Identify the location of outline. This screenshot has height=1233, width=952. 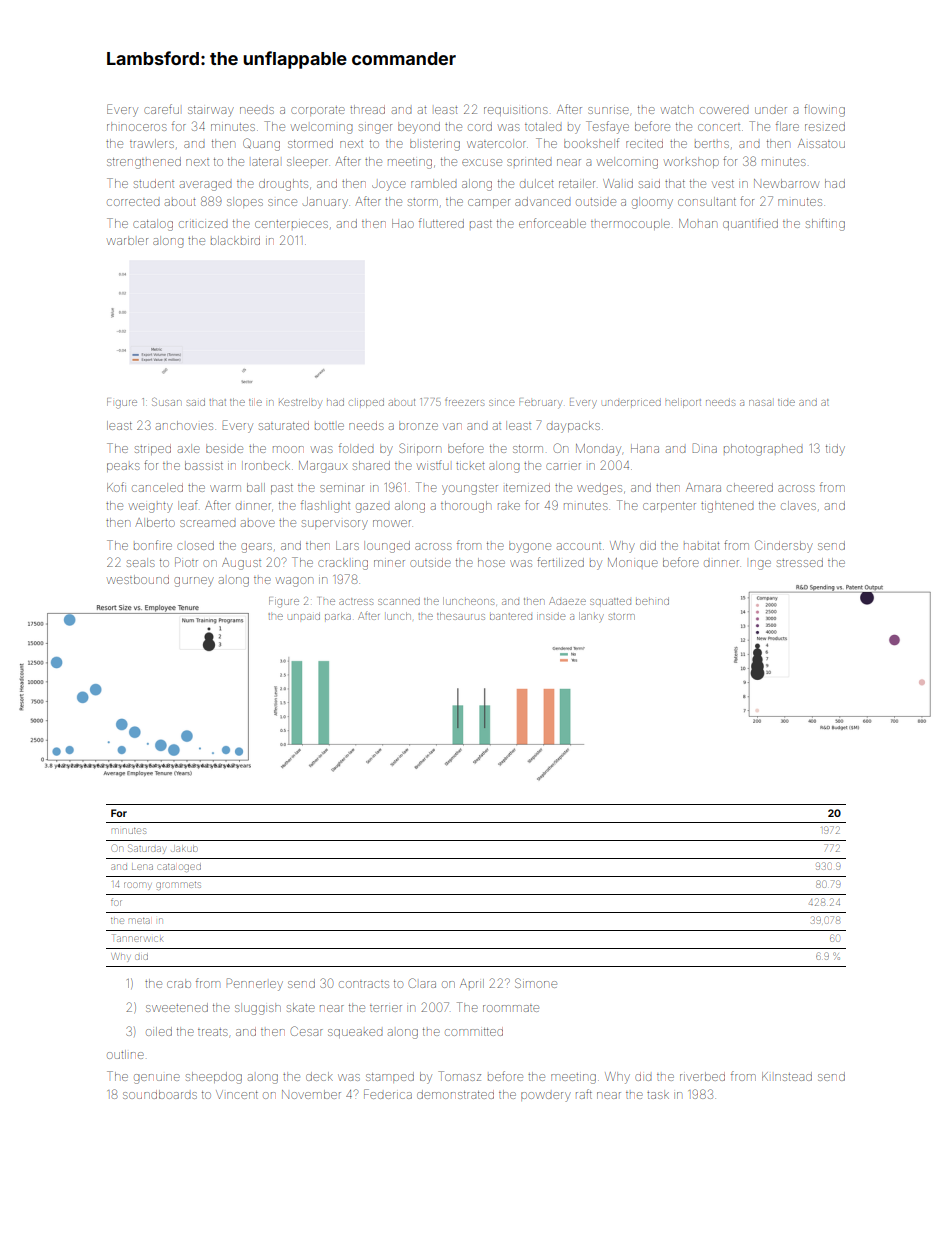
(125, 1054).
